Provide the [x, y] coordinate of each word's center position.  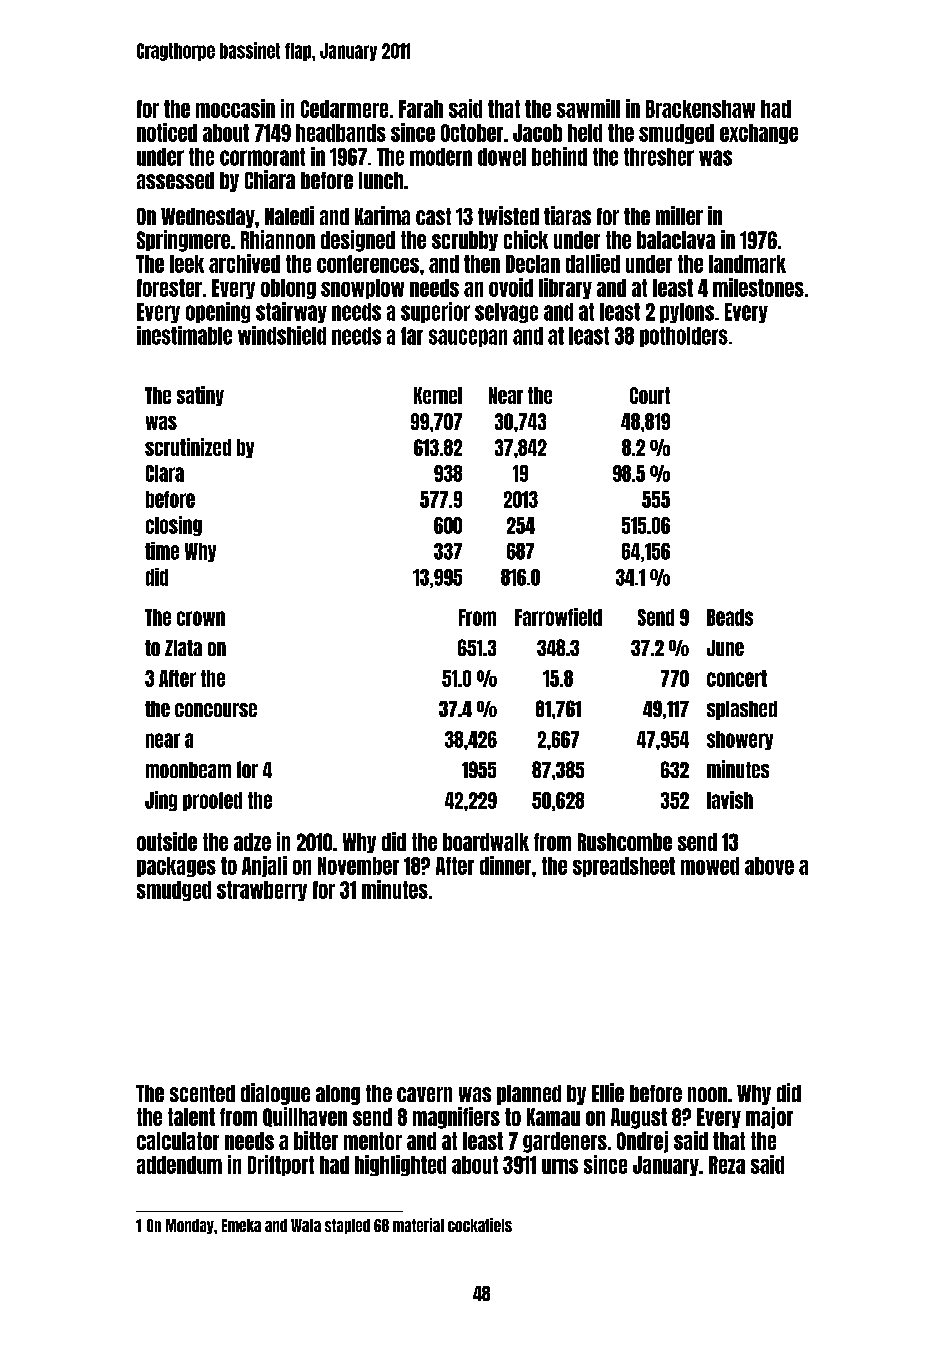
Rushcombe [625, 842]
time [162, 551]
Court [650, 395]
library [565, 288]
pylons [687, 313]
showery [740, 740]
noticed [167, 132]
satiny [200, 396]
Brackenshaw [700, 109]
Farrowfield [558, 617]
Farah [421, 109]
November [358, 866]
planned [529, 1095]
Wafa [306, 1225]
